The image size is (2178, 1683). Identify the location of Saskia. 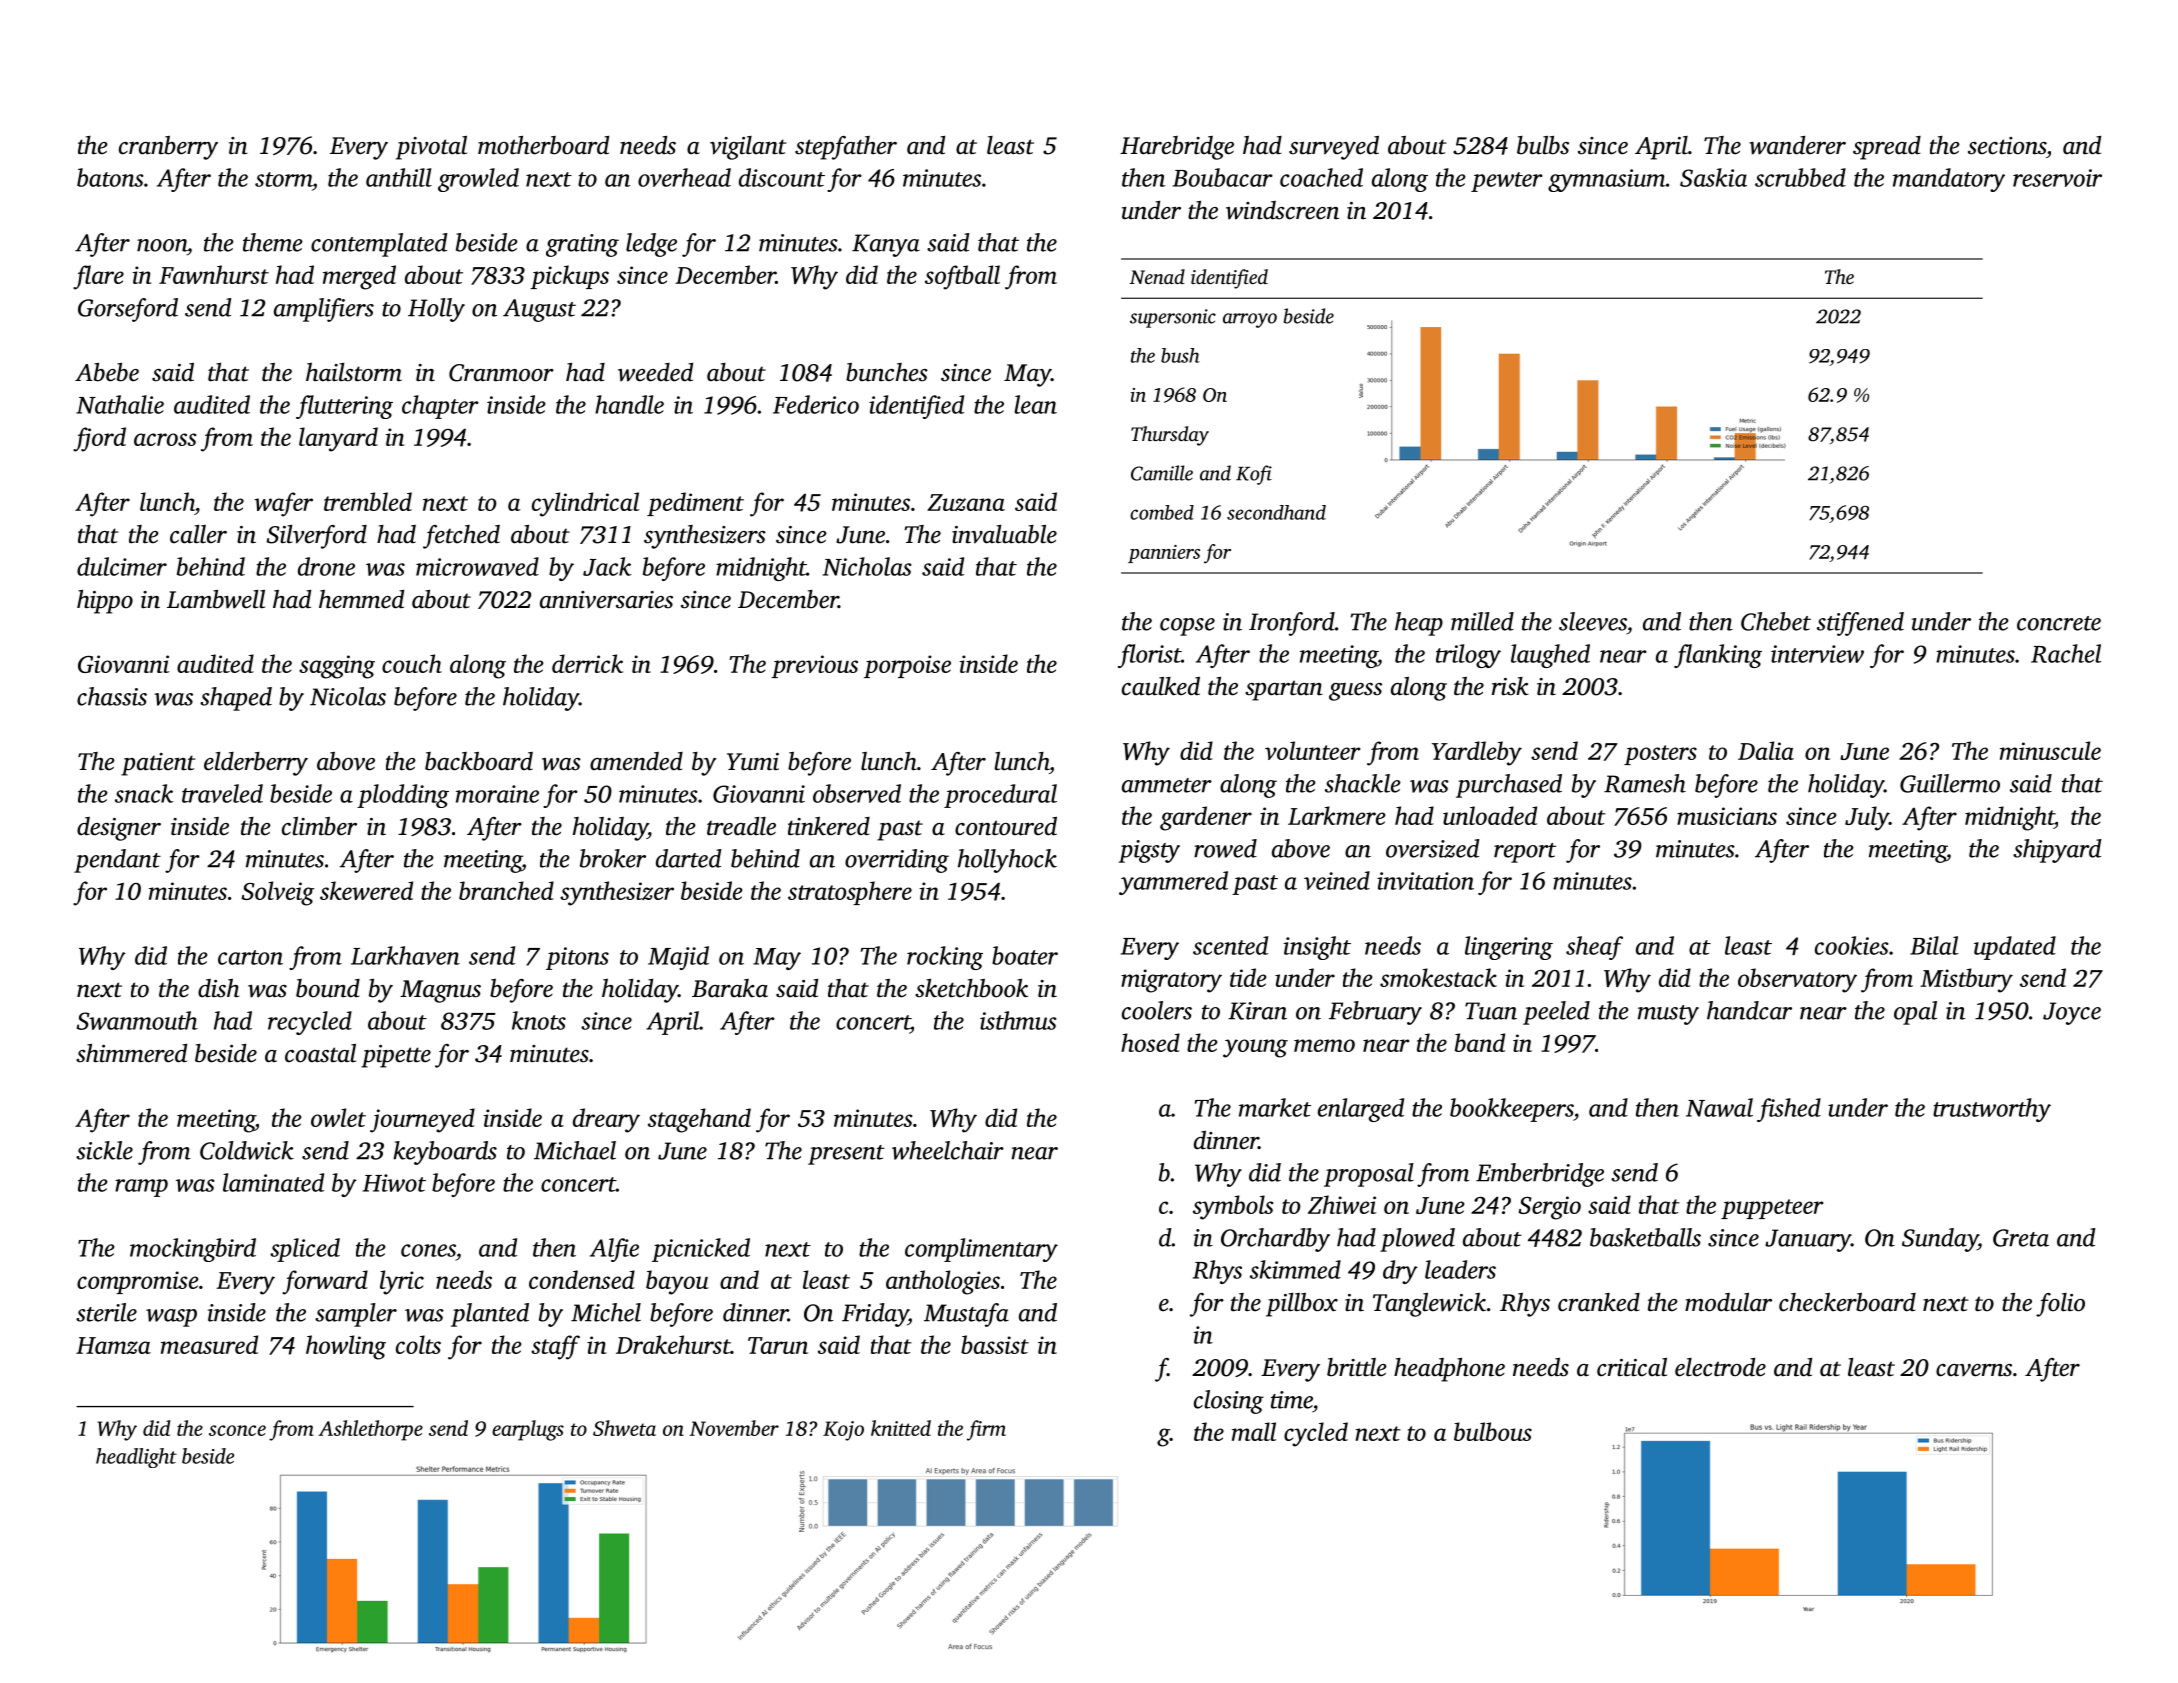
(1713, 177).
